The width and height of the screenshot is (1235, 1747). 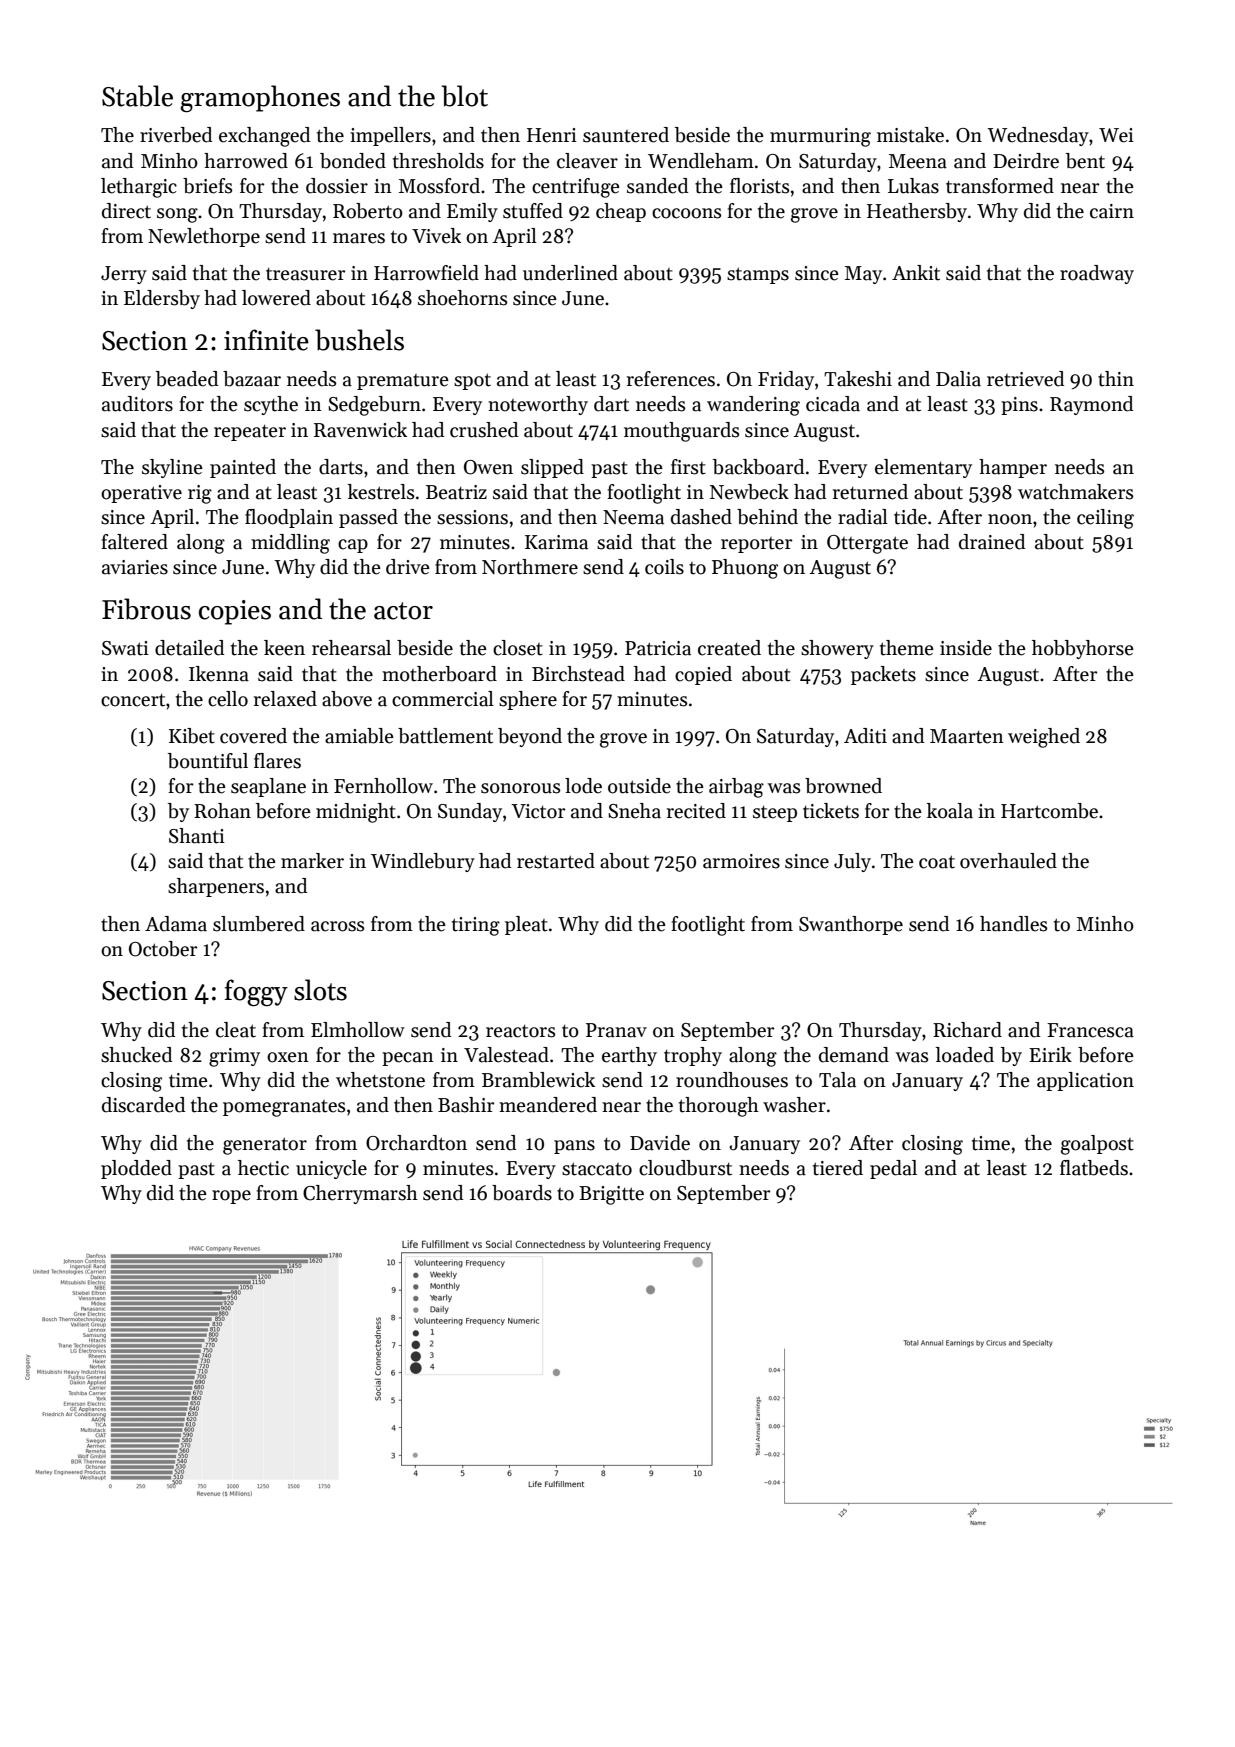 I want to click on theme, so click(x=907, y=648).
